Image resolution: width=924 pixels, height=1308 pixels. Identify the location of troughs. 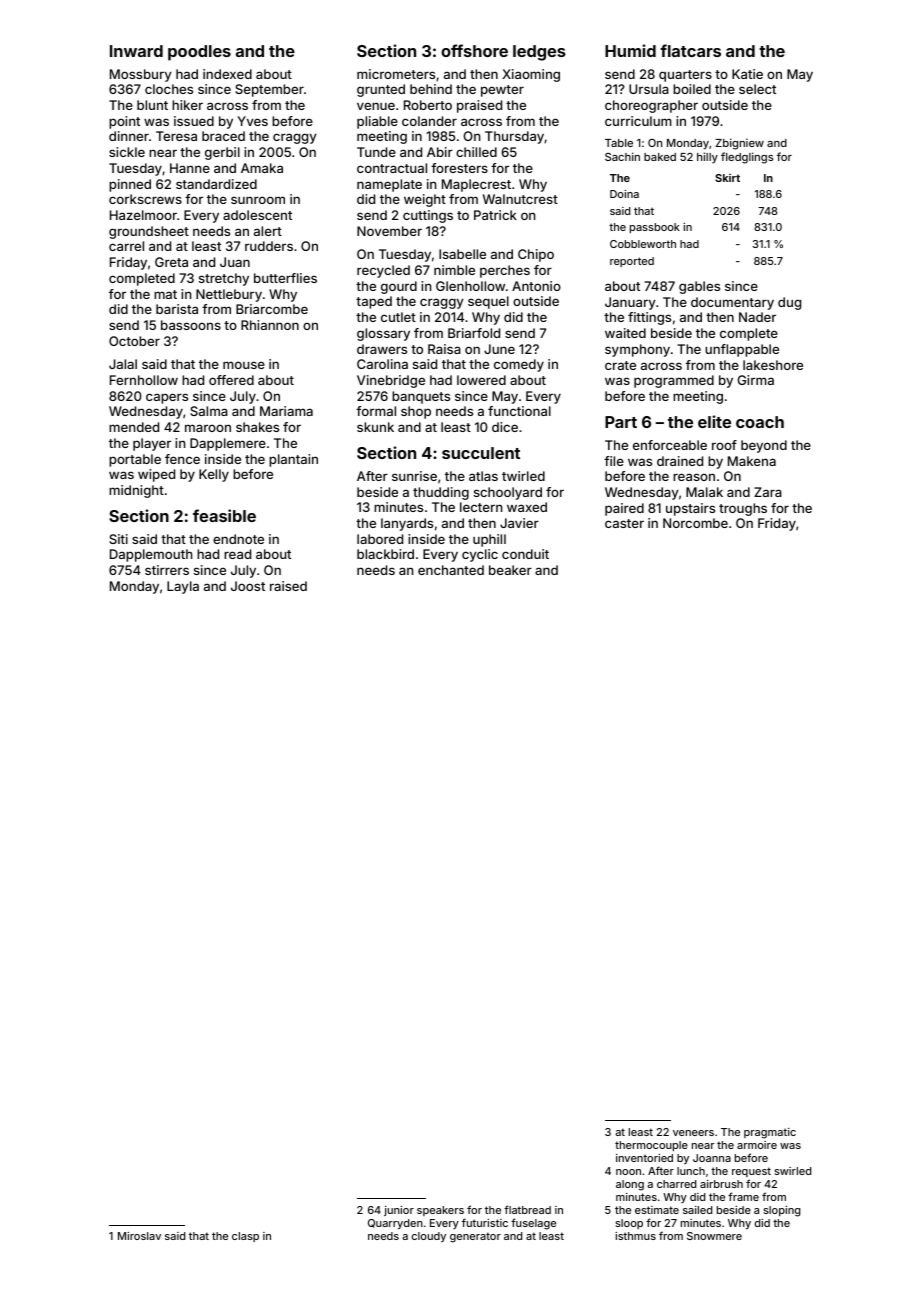
(743, 509).
